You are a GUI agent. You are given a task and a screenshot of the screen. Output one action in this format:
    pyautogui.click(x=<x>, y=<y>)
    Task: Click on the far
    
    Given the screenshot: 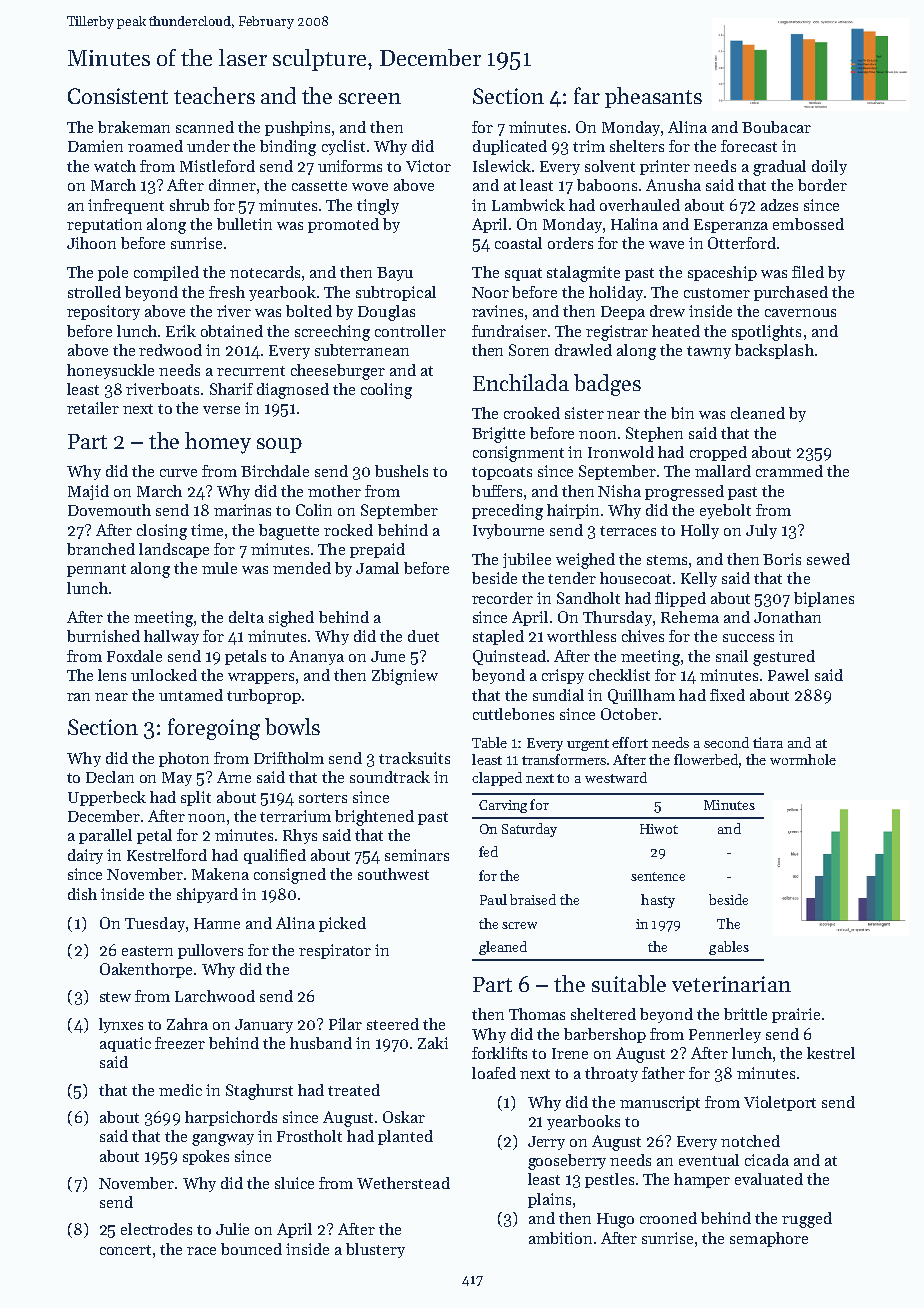 What is the action you would take?
    pyautogui.click(x=587, y=95)
